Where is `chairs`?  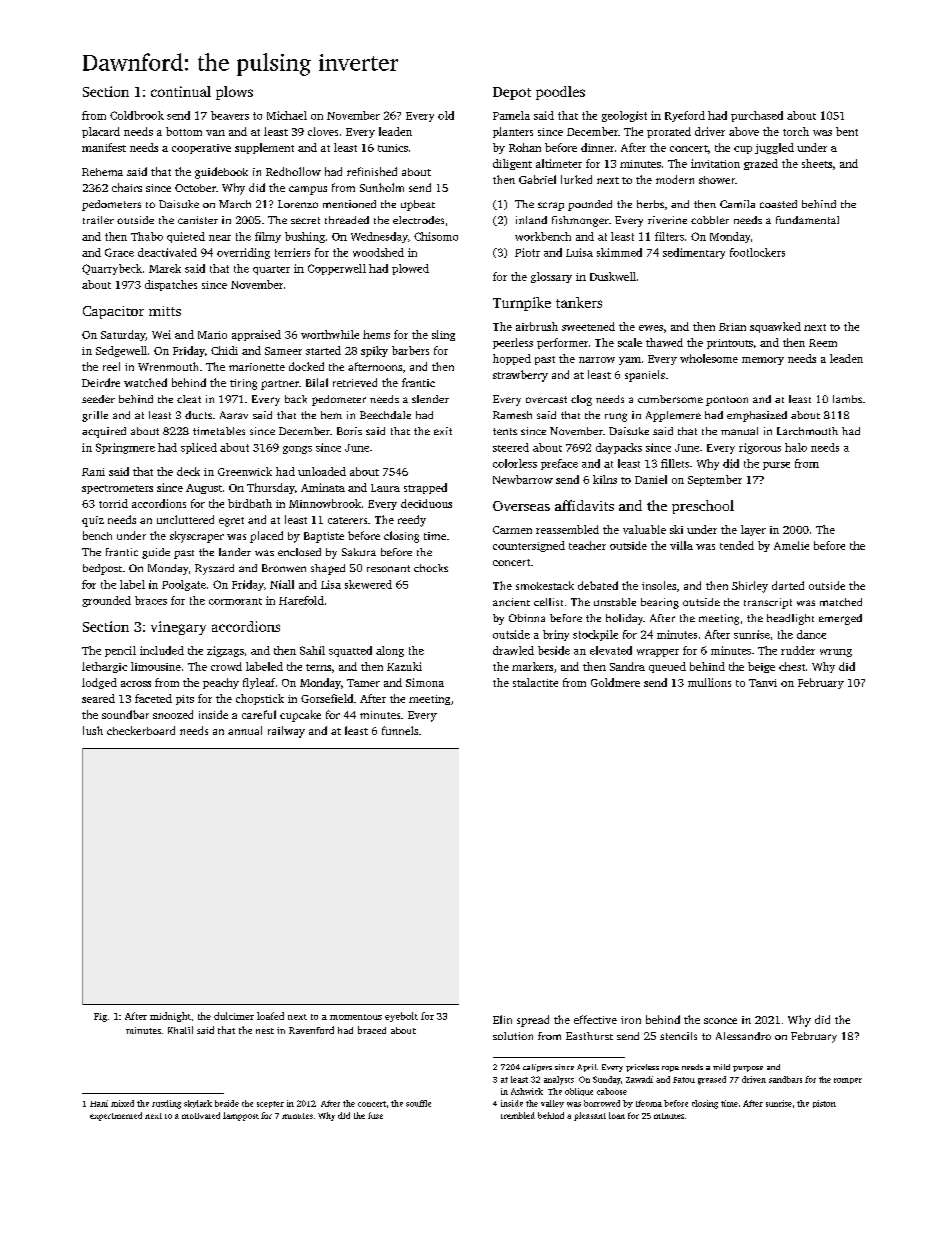
chairs is located at coordinates (127, 187).
